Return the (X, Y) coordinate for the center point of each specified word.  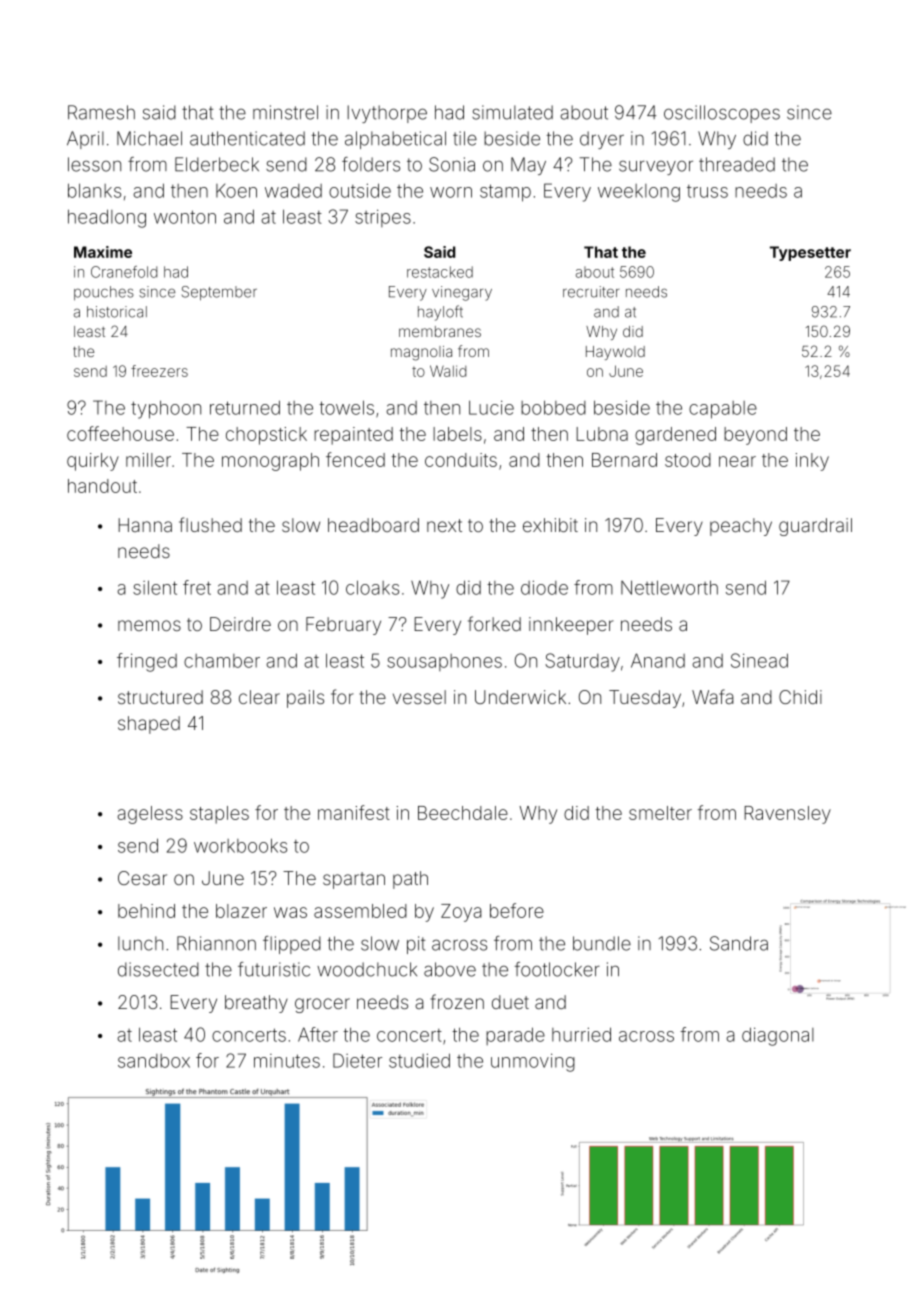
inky (812, 462)
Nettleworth (669, 587)
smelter (660, 813)
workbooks (240, 845)
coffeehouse (120, 433)
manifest (354, 812)
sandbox (154, 1061)
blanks (94, 190)
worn (451, 192)
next (444, 525)
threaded (737, 164)
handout (102, 486)
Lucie (491, 407)
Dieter (357, 1060)
